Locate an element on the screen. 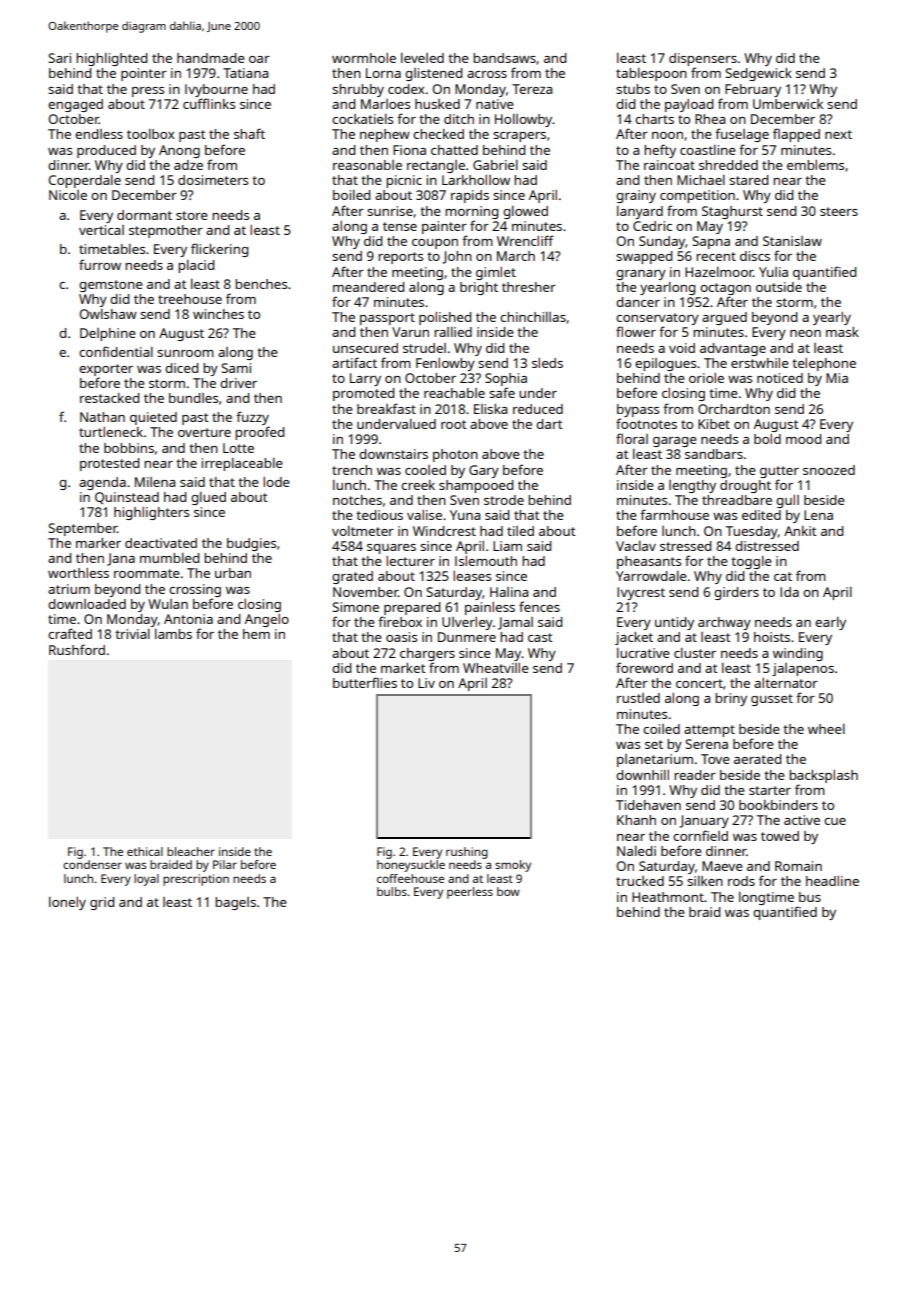 The height and width of the screenshot is (1316, 908). hoists is located at coordinates (772, 637).
